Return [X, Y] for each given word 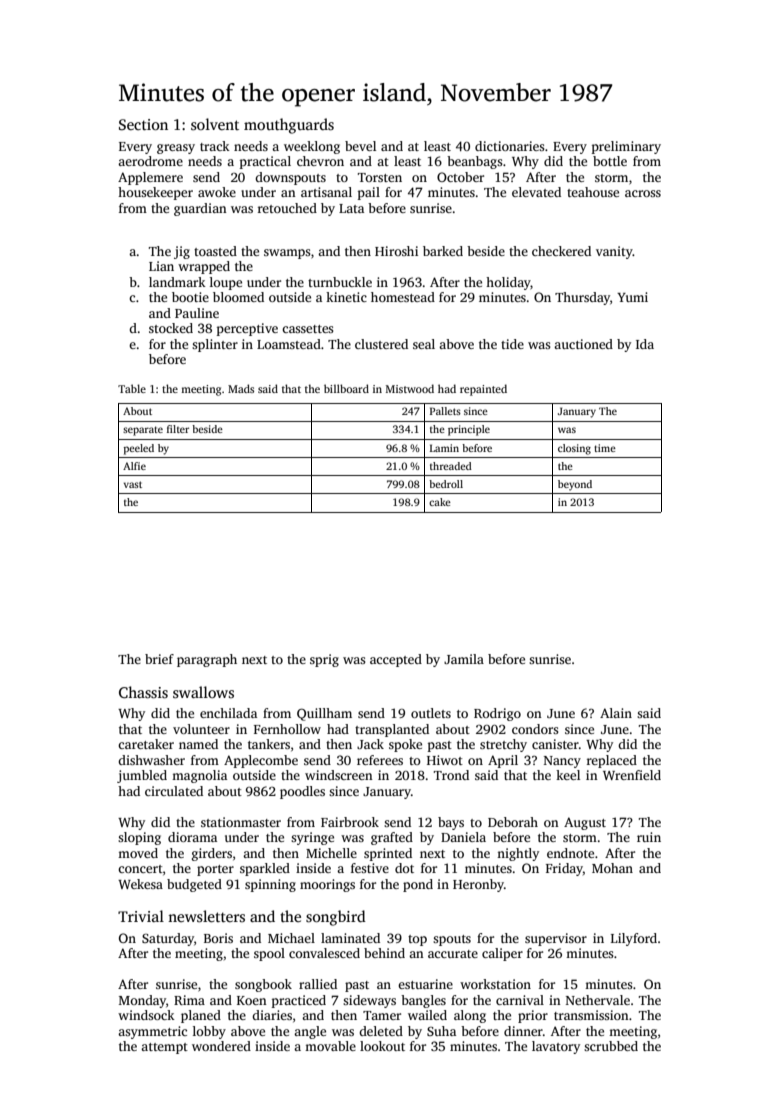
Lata [351, 208]
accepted [396, 660]
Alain [616, 713]
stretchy [503, 745]
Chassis [143, 692]
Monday [142, 1001]
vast [133, 484]
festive [370, 868]
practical [265, 162]
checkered [561, 251]
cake [440, 502]
